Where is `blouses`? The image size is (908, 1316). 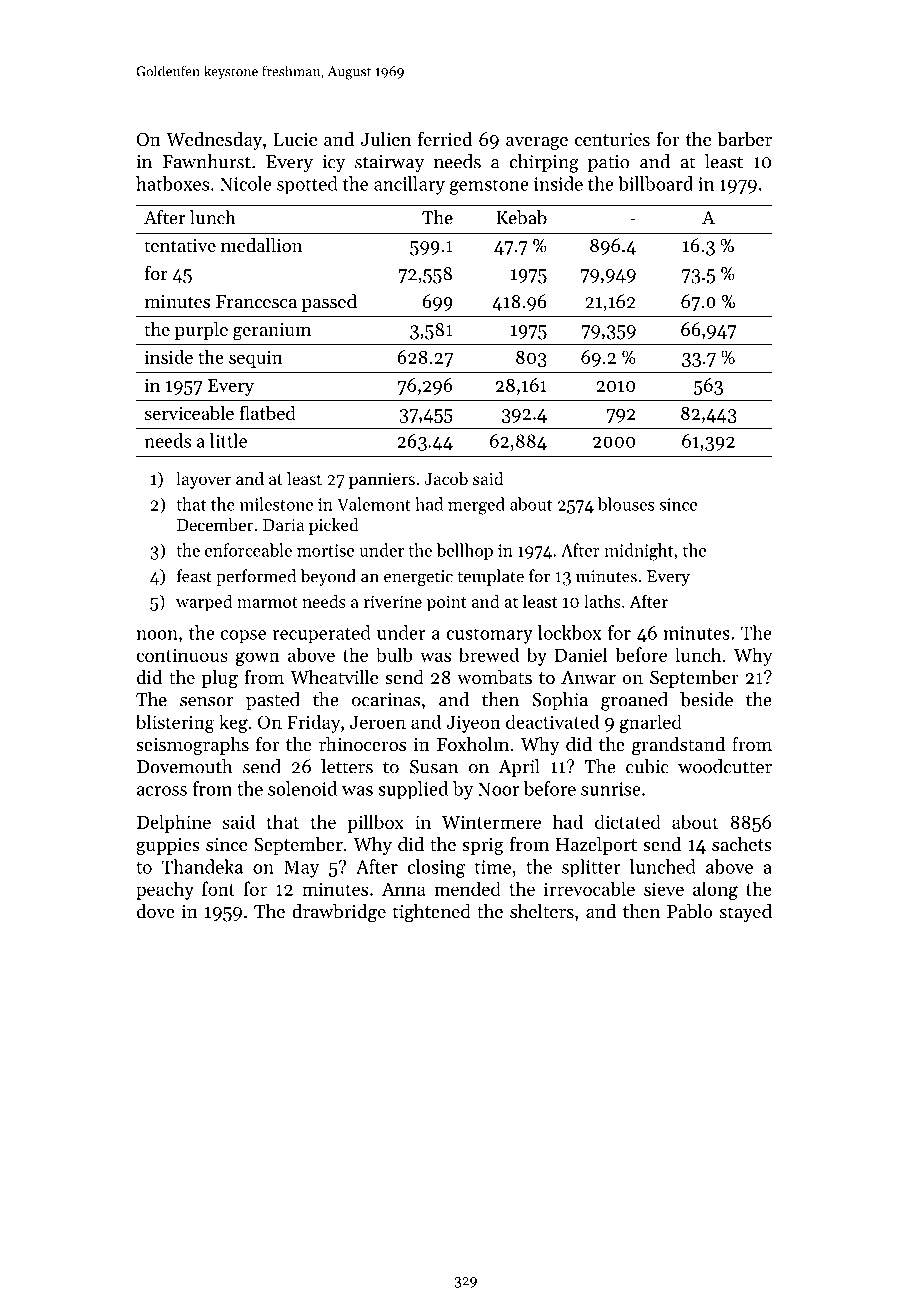 blouses is located at coordinates (626, 504).
